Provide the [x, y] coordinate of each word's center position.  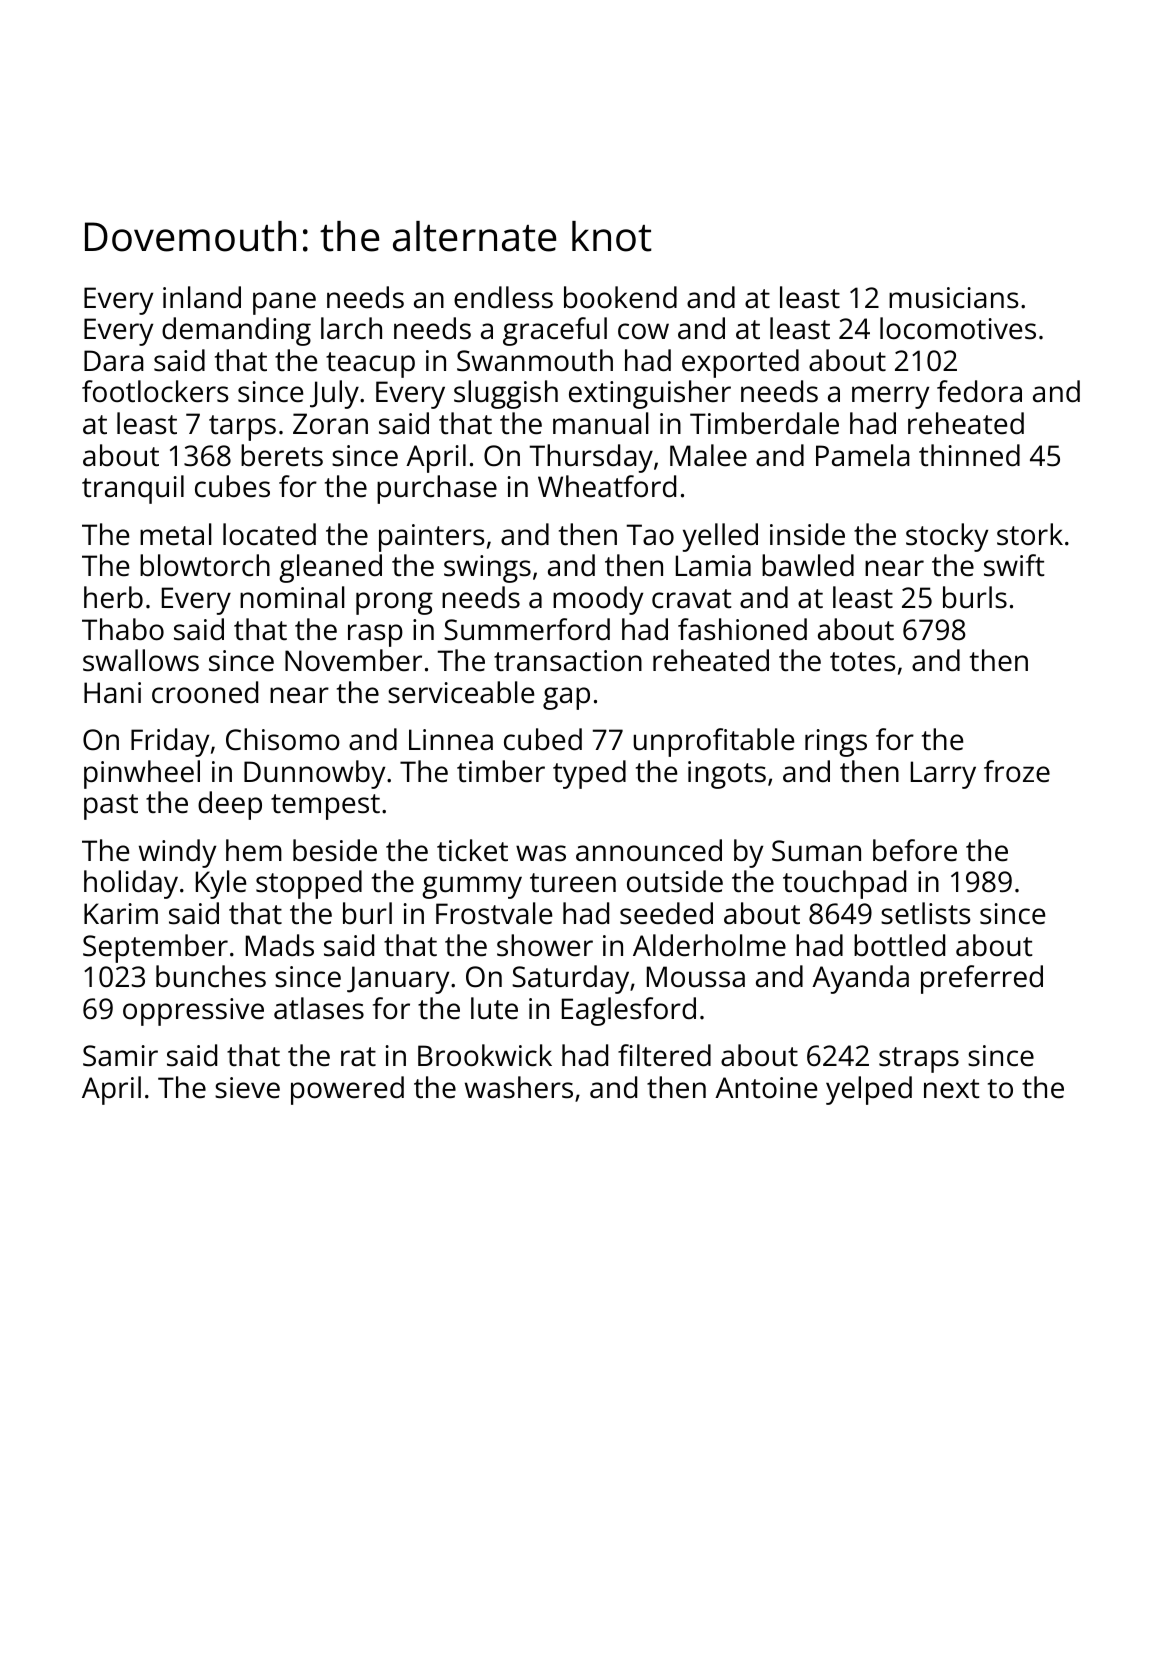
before [915, 850]
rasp [375, 635]
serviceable [461, 692]
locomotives [958, 328]
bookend [620, 297]
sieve [247, 1088]
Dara [114, 361]
